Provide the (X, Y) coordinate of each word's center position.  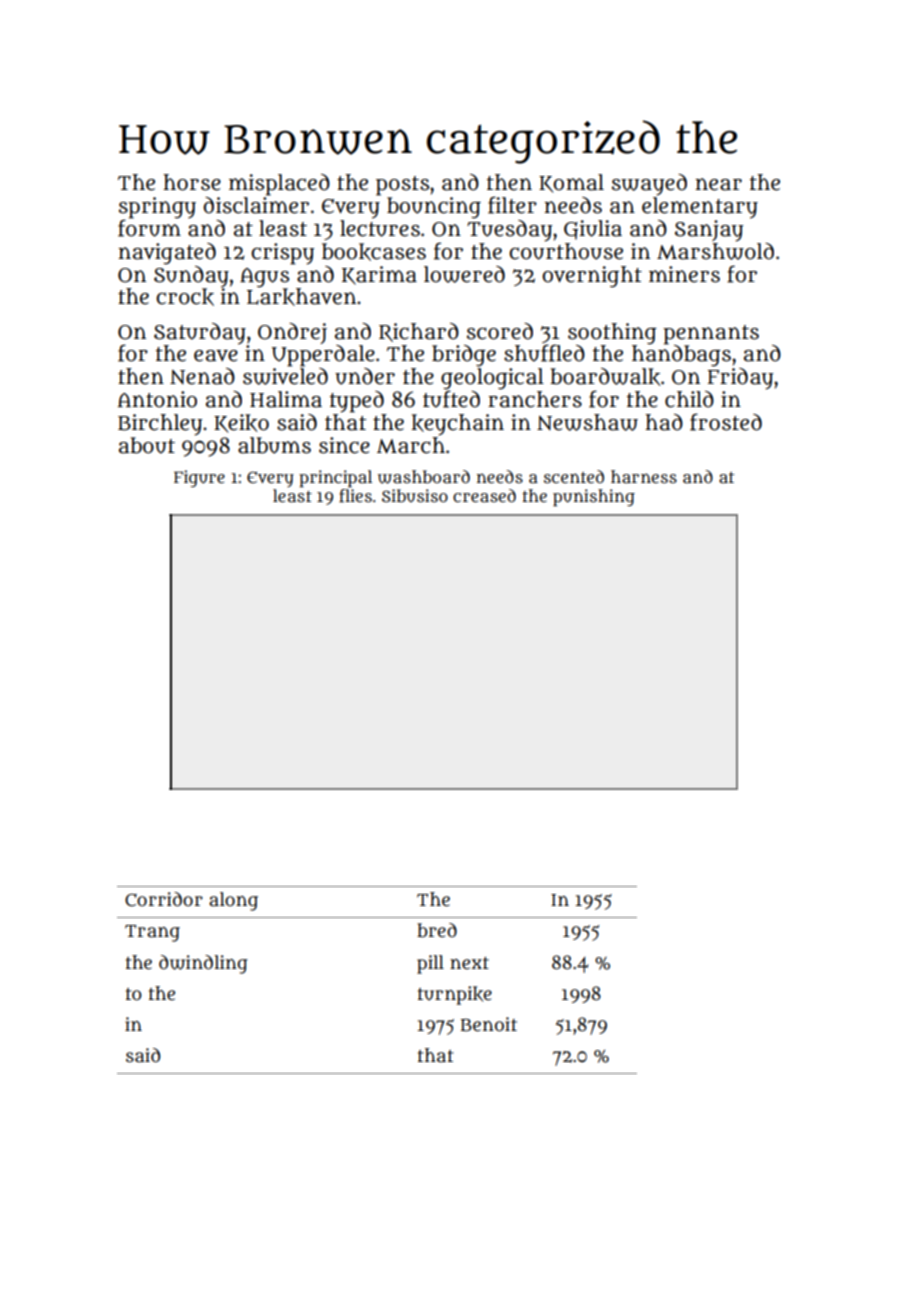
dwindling (203, 964)
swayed (649, 185)
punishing (594, 497)
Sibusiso (415, 495)
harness (644, 476)
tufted (451, 399)
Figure (199, 478)
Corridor (164, 899)
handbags (681, 355)
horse (192, 182)
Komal (571, 183)
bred (437, 930)
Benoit (489, 1024)
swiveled (285, 376)
